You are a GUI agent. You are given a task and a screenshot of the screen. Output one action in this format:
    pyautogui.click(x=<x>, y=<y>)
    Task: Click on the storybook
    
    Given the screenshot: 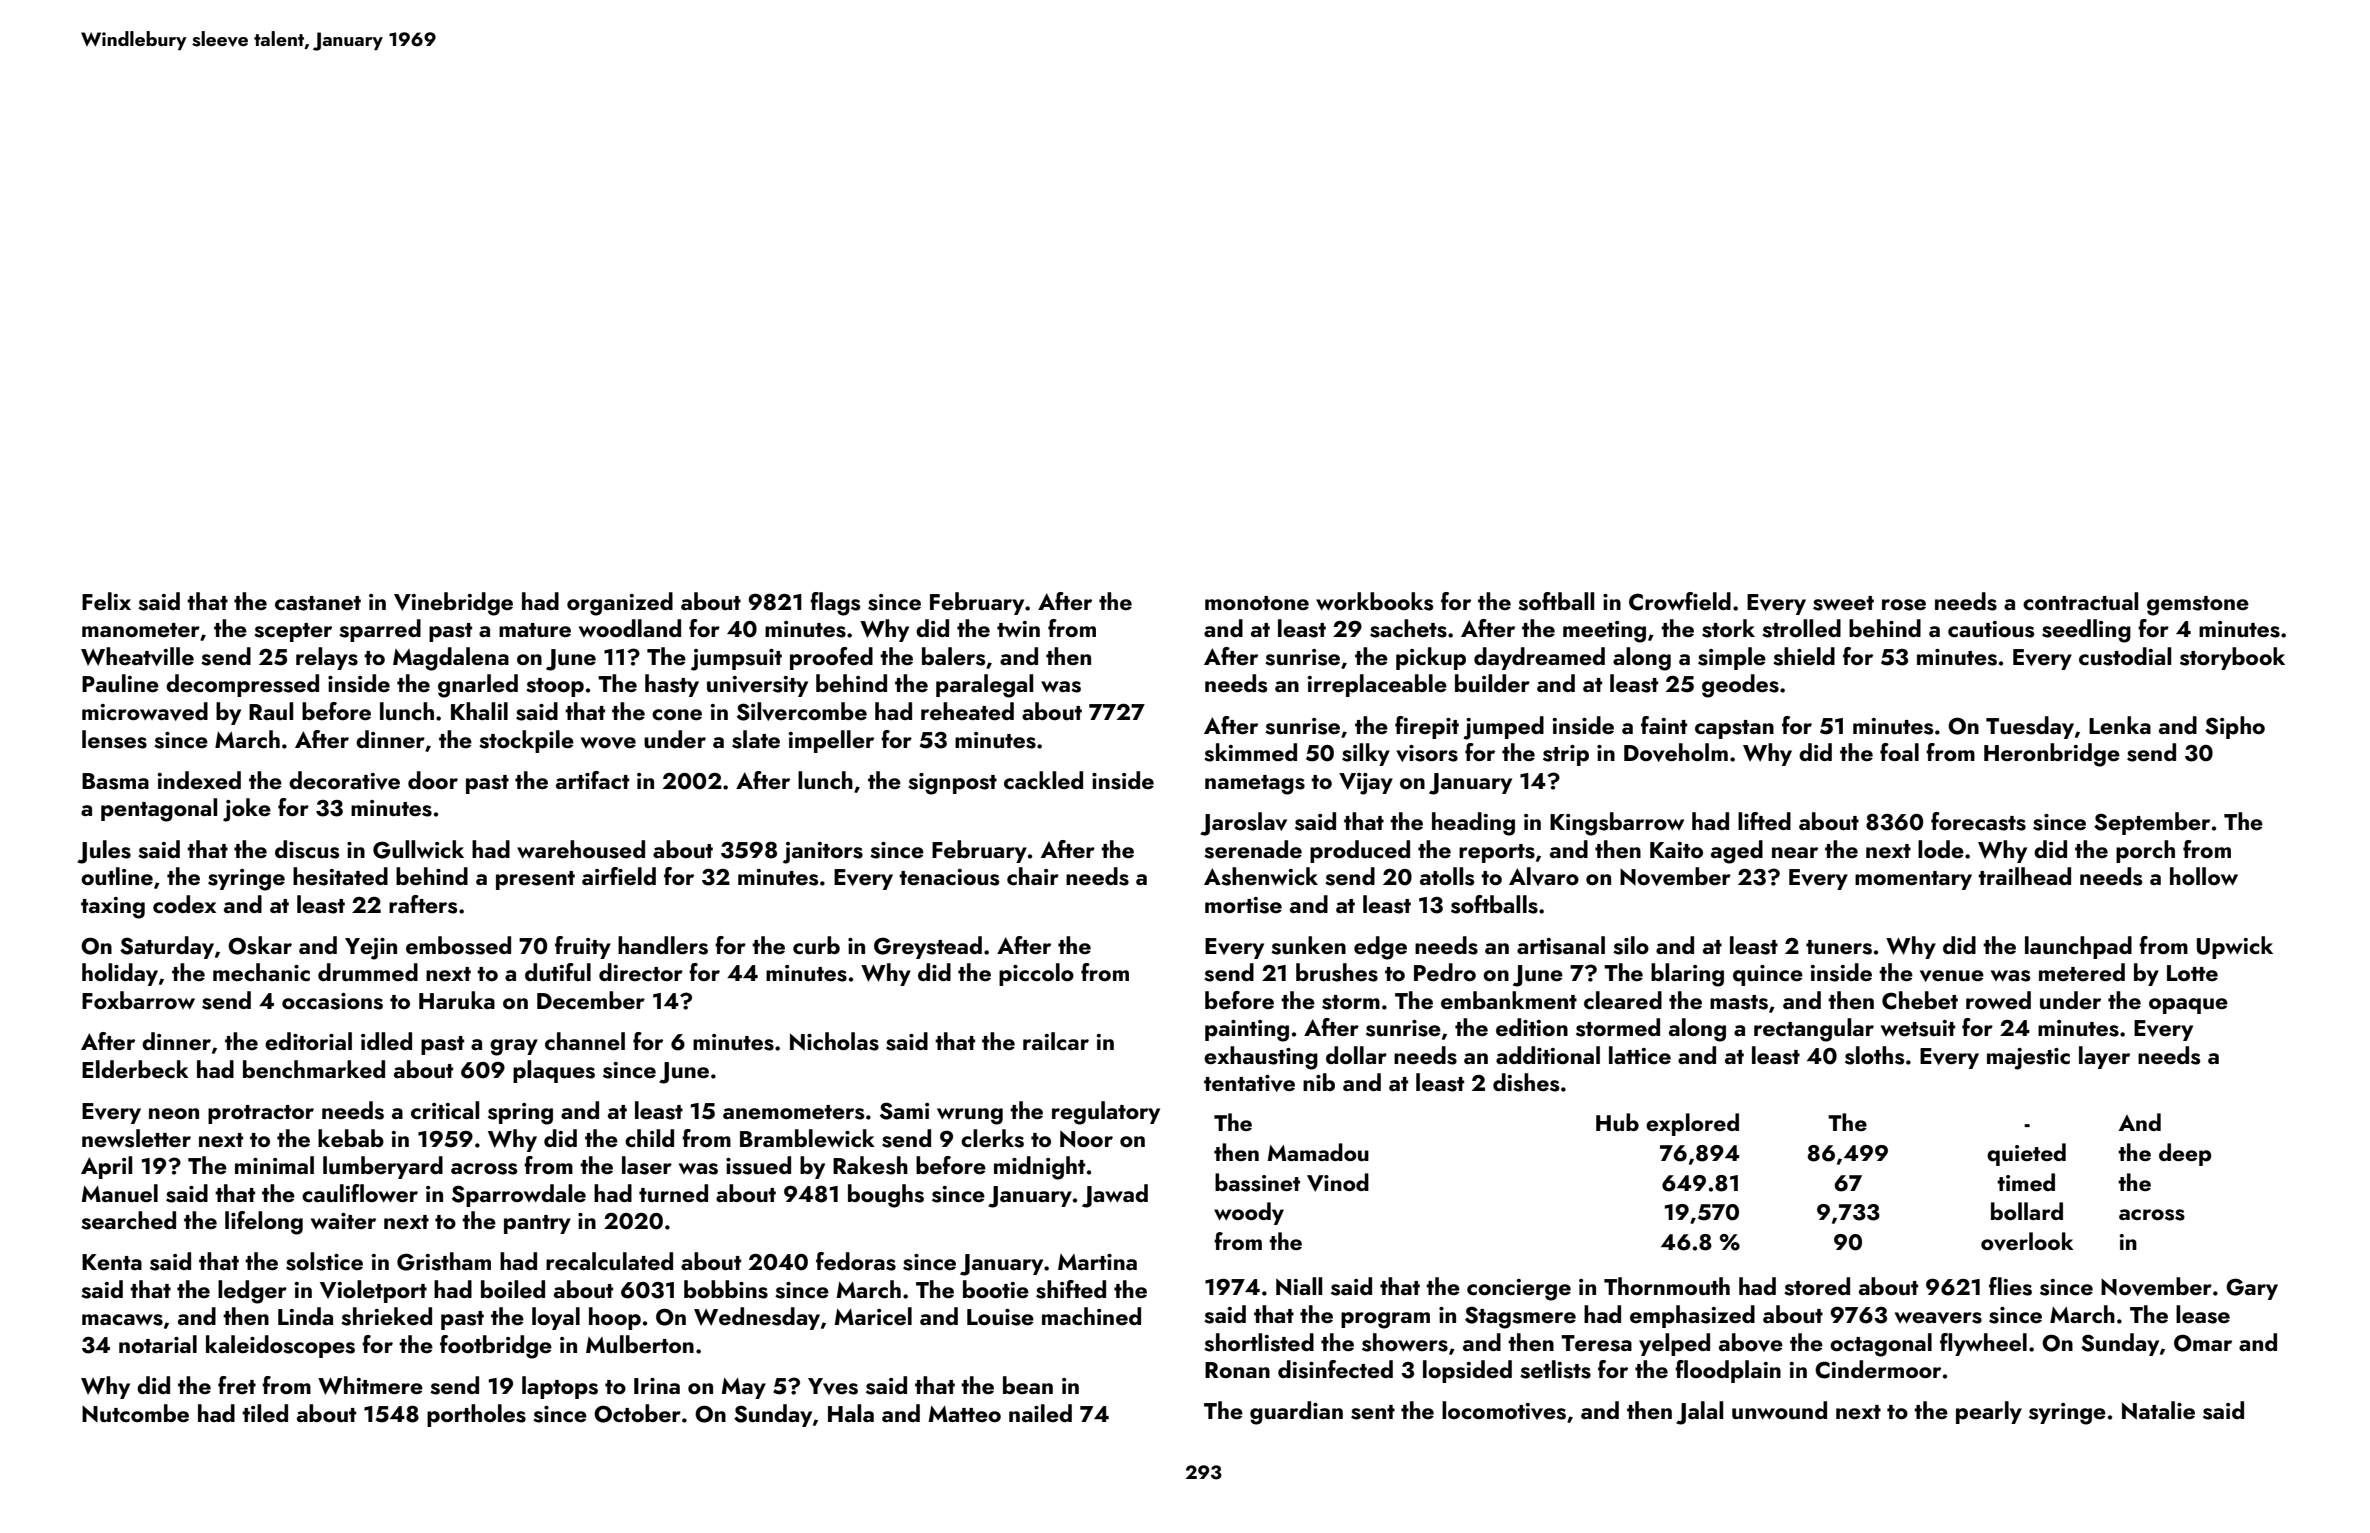 What is the action you would take?
    pyautogui.click(x=2232, y=658)
